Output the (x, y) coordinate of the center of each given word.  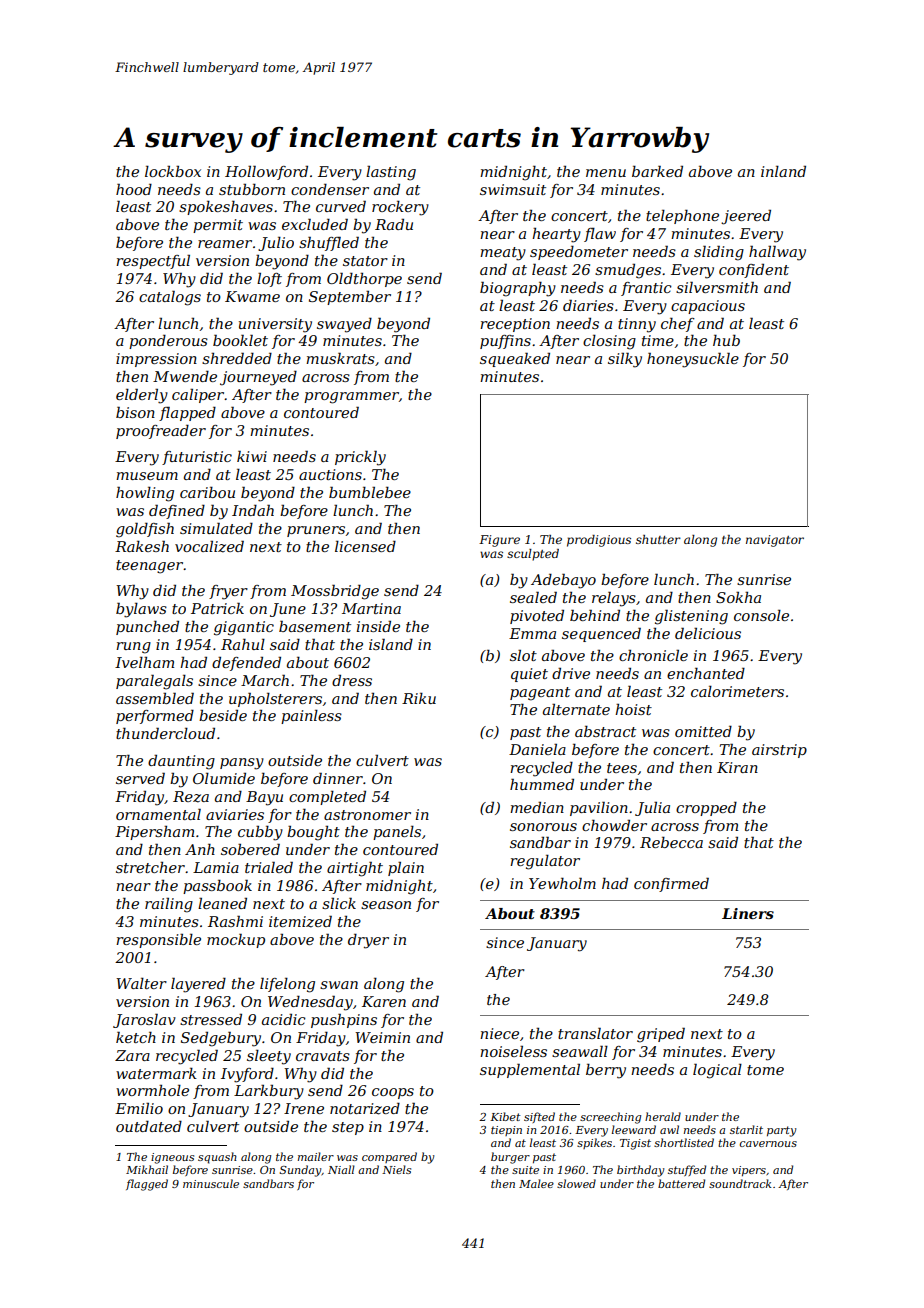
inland (783, 171)
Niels (396, 1169)
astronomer (367, 815)
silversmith (717, 287)
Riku (419, 698)
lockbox (173, 171)
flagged (147, 1185)
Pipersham (154, 833)
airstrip (779, 751)
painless (311, 717)
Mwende (185, 376)
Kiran (737, 767)
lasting (391, 173)
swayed (344, 325)
